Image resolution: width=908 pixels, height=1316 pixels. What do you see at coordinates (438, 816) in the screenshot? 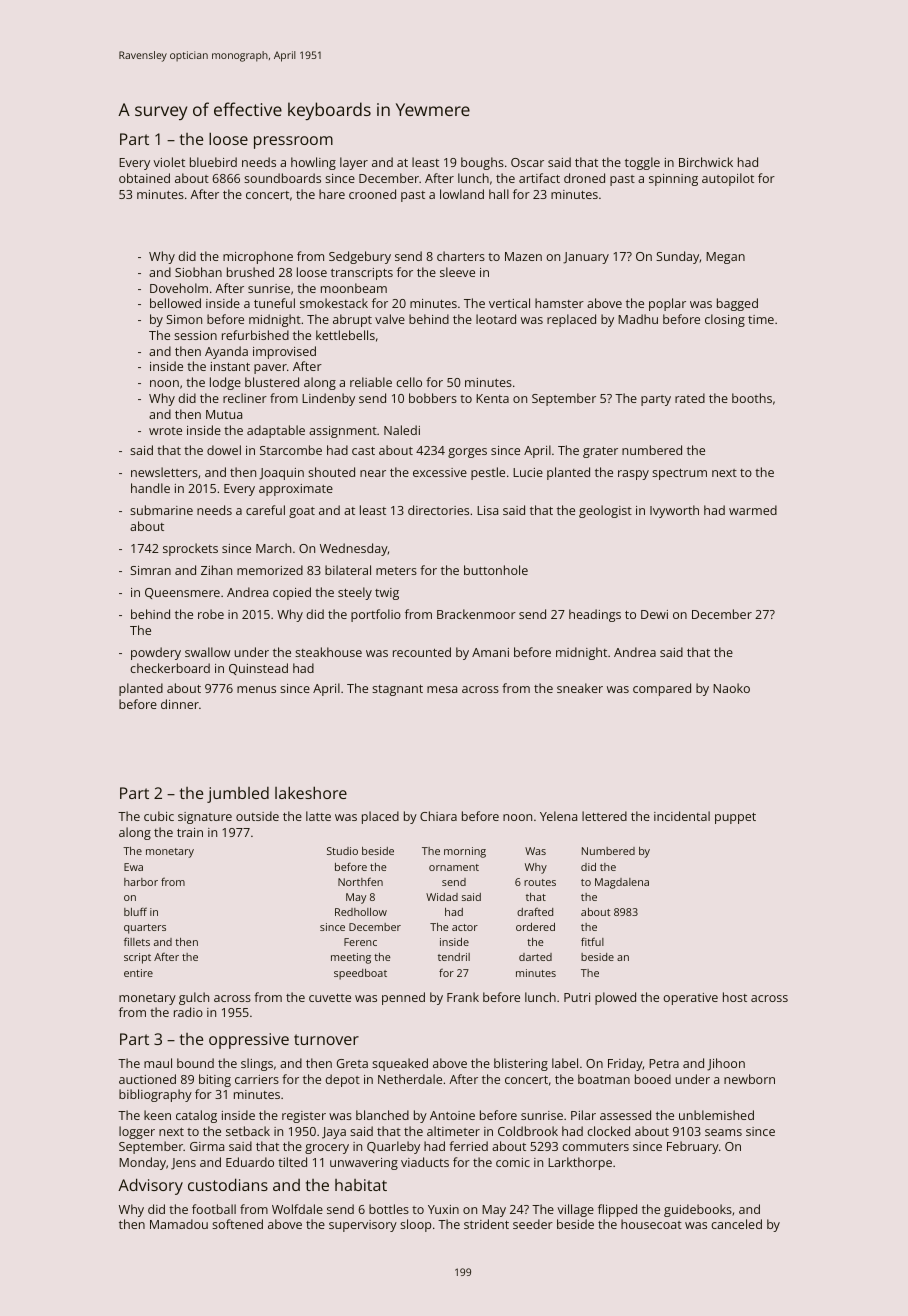
I see `Chiara` at bounding box center [438, 816].
